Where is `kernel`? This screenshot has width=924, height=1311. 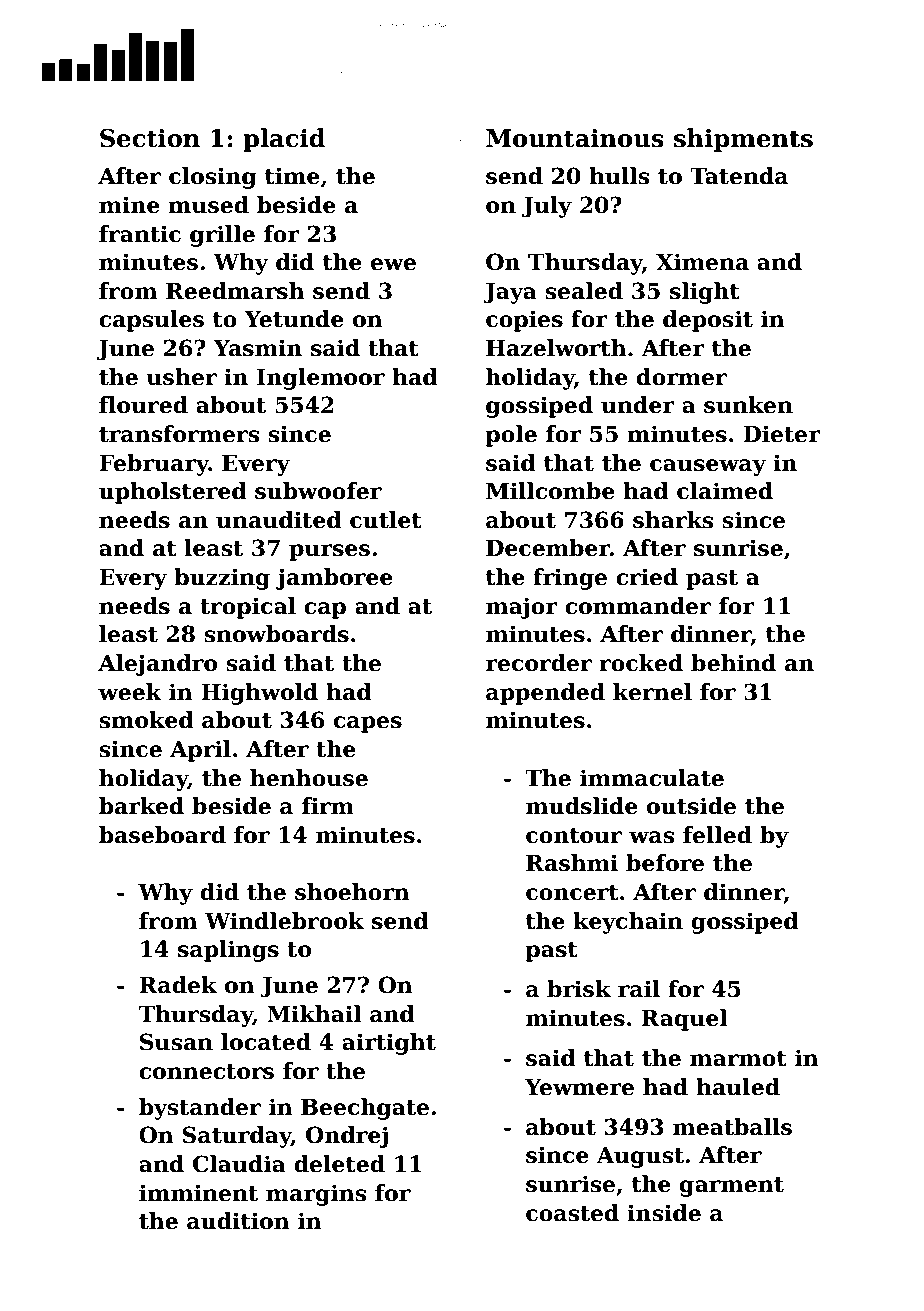 kernel is located at coordinates (652, 692).
